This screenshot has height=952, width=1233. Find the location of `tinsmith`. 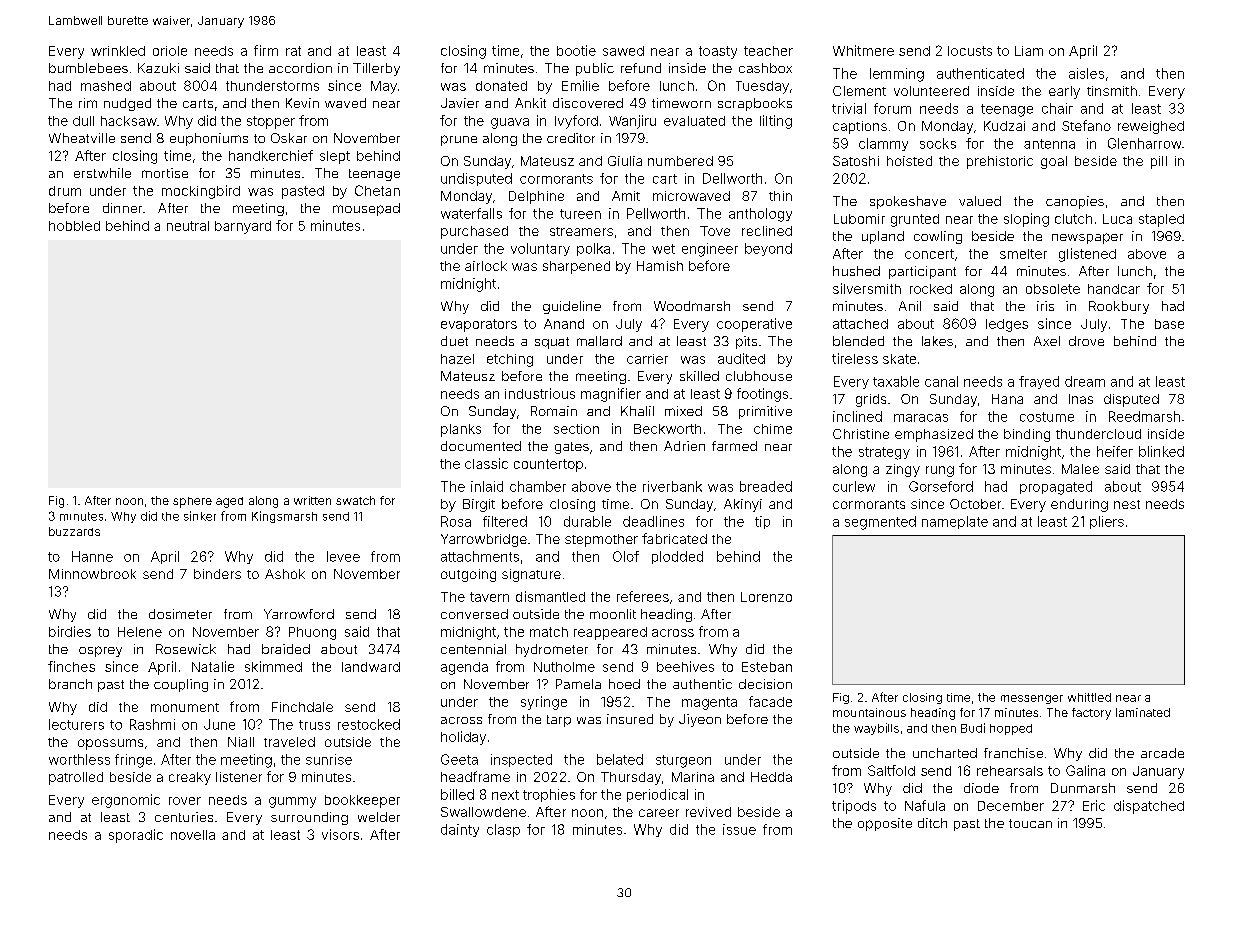

tinsmith is located at coordinates (1112, 91).
